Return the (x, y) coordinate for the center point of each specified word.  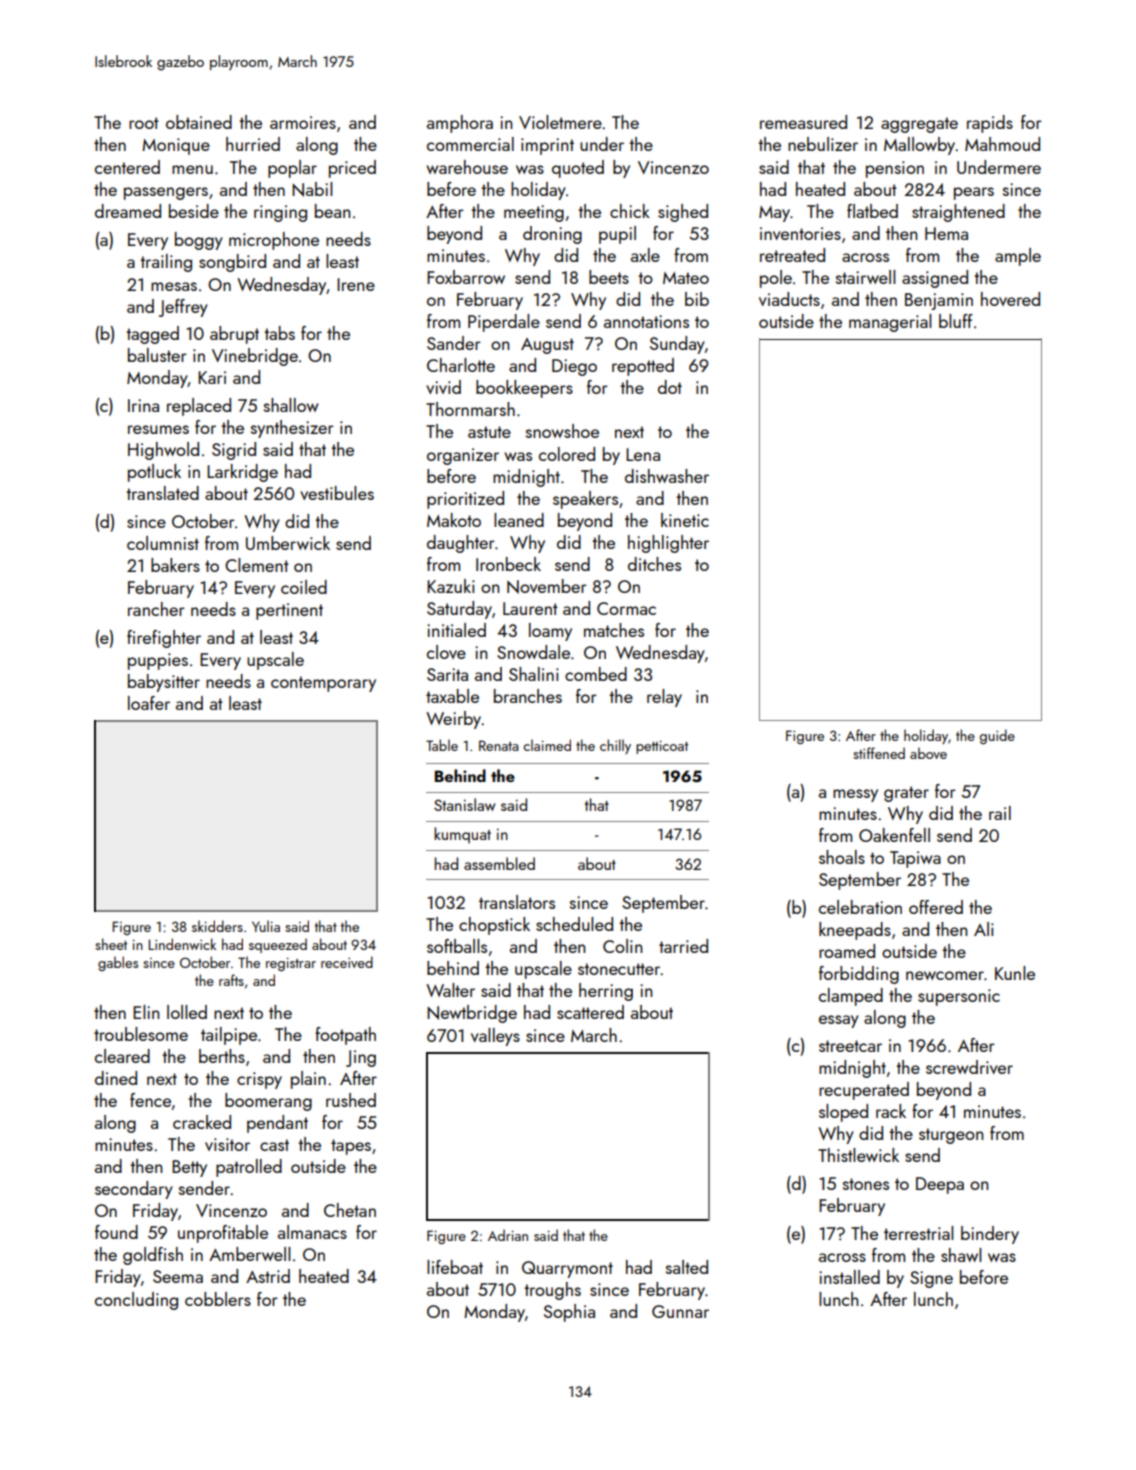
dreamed (128, 211)
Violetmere (560, 122)
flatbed (872, 211)
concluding (136, 1301)
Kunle (1015, 973)
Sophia (569, 1313)
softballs (457, 946)
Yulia (266, 926)
